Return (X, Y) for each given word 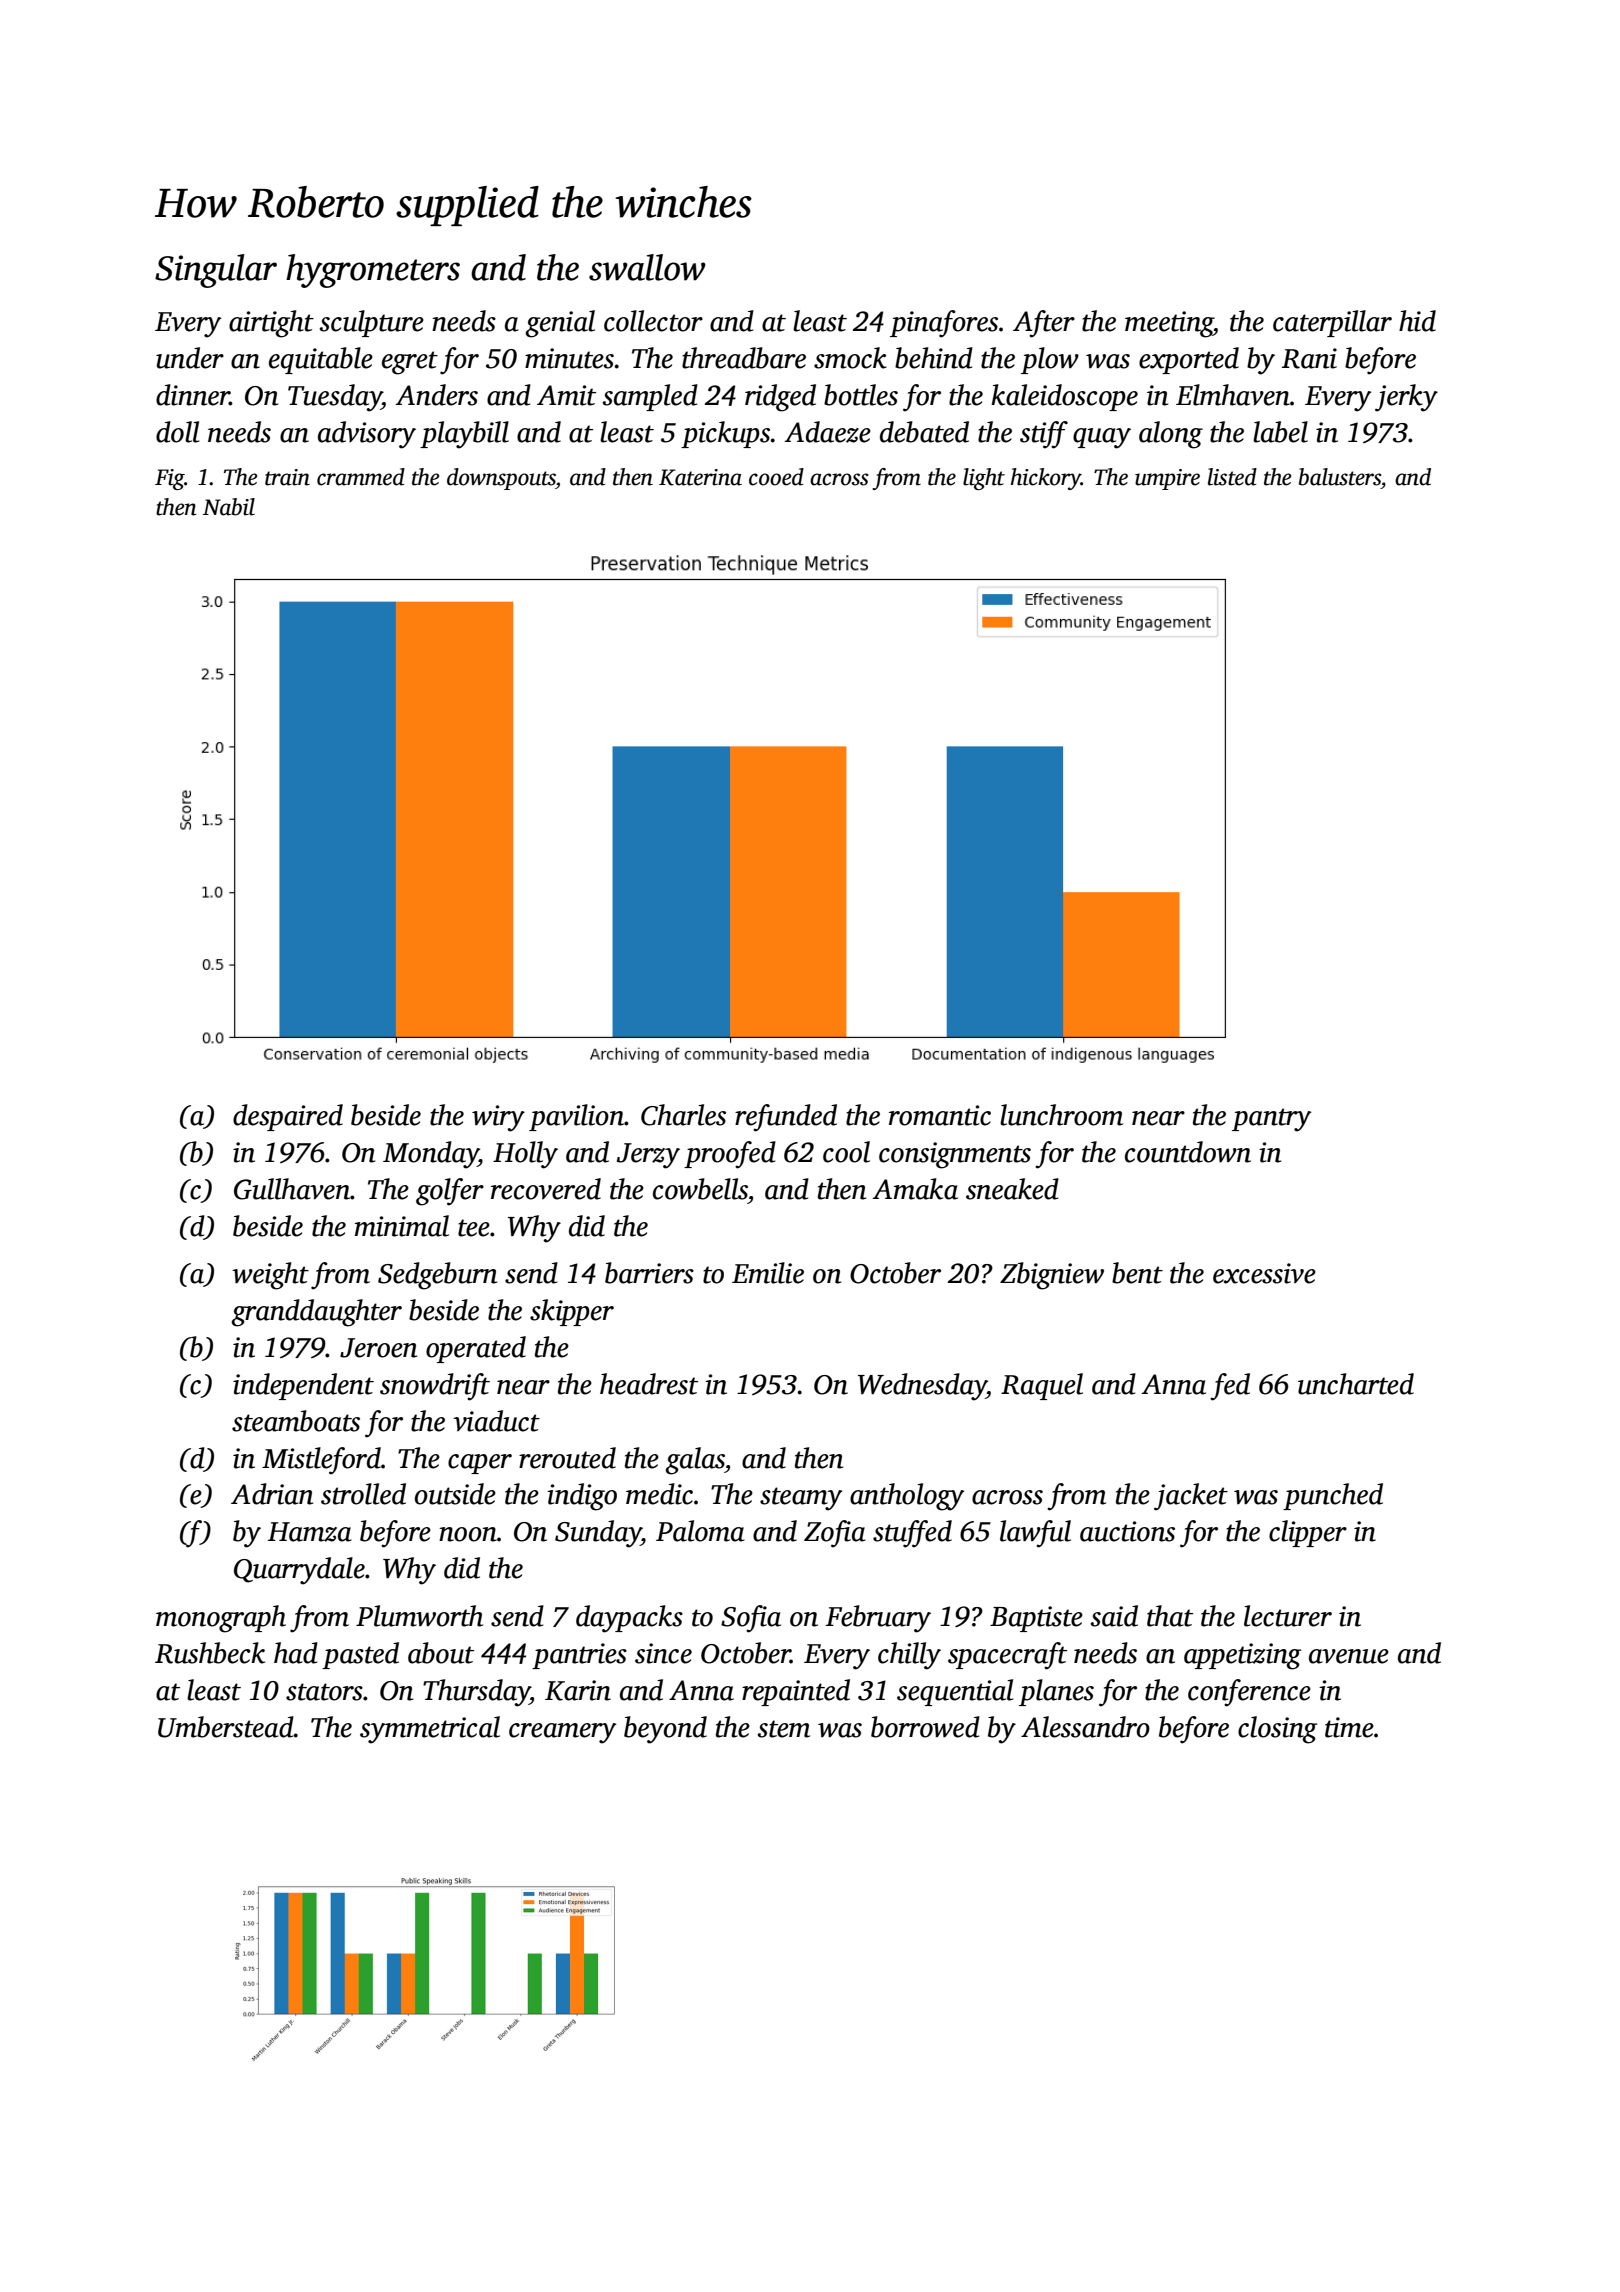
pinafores (944, 324)
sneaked (1012, 1189)
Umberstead (226, 1727)
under (190, 358)
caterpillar (1332, 323)
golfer (450, 1192)
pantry (1271, 1120)
